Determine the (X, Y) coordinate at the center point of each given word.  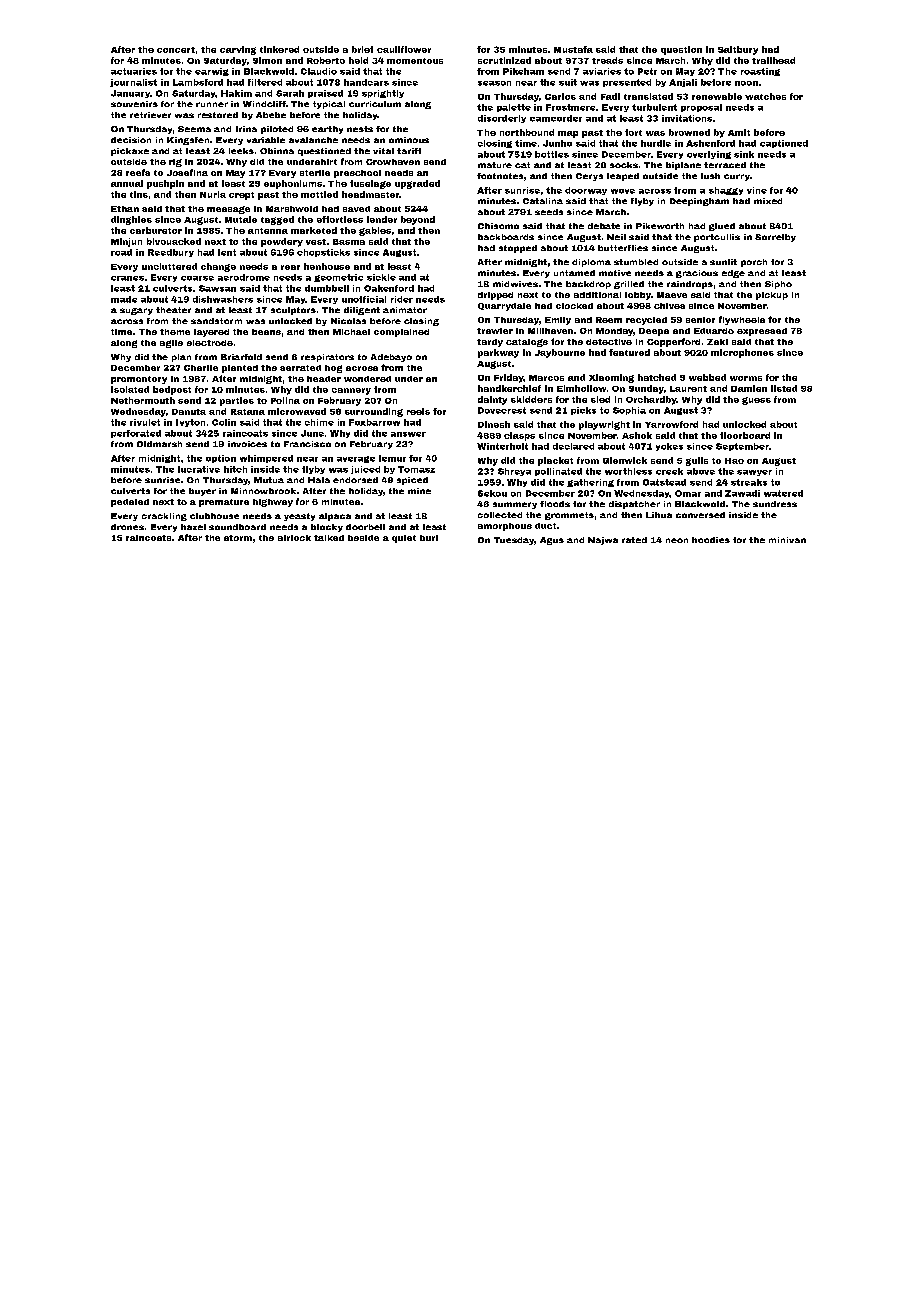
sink (744, 154)
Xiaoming (611, 378)
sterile (315, 173)
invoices (247, 444)
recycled (646, 321)
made (124, 299)
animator (405, 310)
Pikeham (523, 71)
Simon (267, 60)
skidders (531, 399)
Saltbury (738, 50)
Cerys (589, 177)
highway (273, 503)
